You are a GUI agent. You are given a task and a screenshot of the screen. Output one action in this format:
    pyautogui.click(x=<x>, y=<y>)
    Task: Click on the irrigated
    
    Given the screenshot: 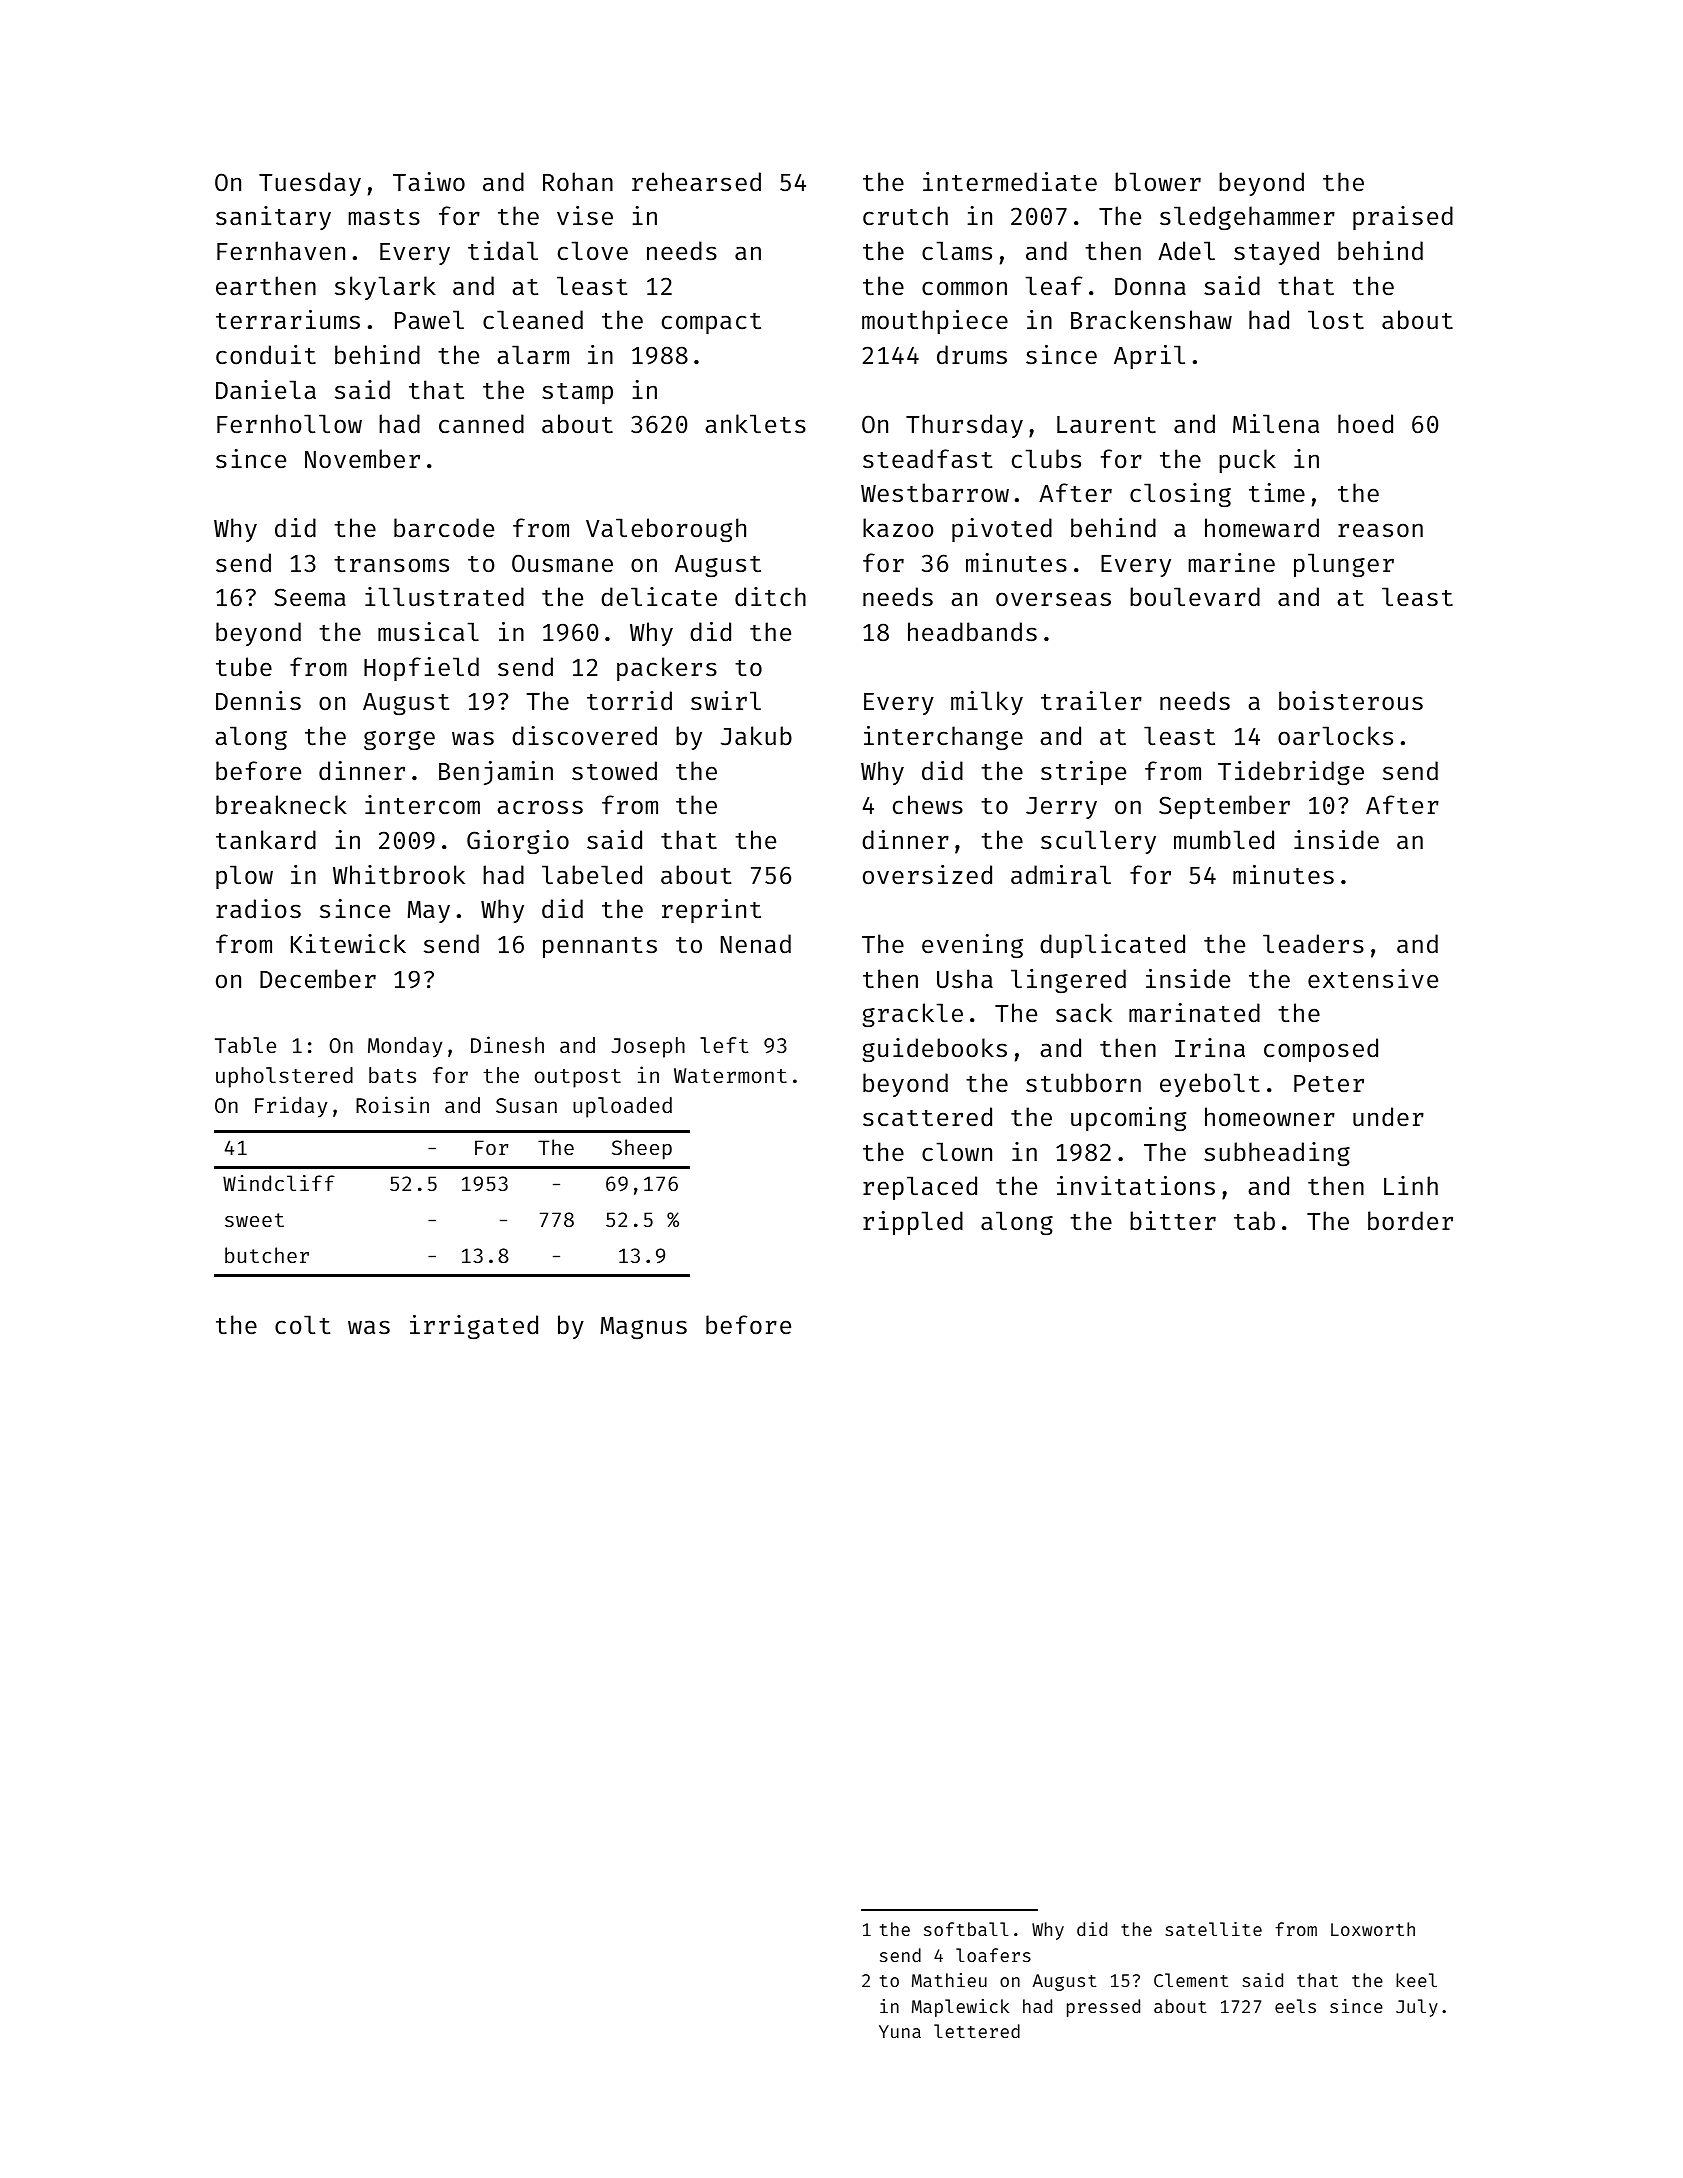 What is the action you would take?
    pyautogui.click(x=474, y=1327)
